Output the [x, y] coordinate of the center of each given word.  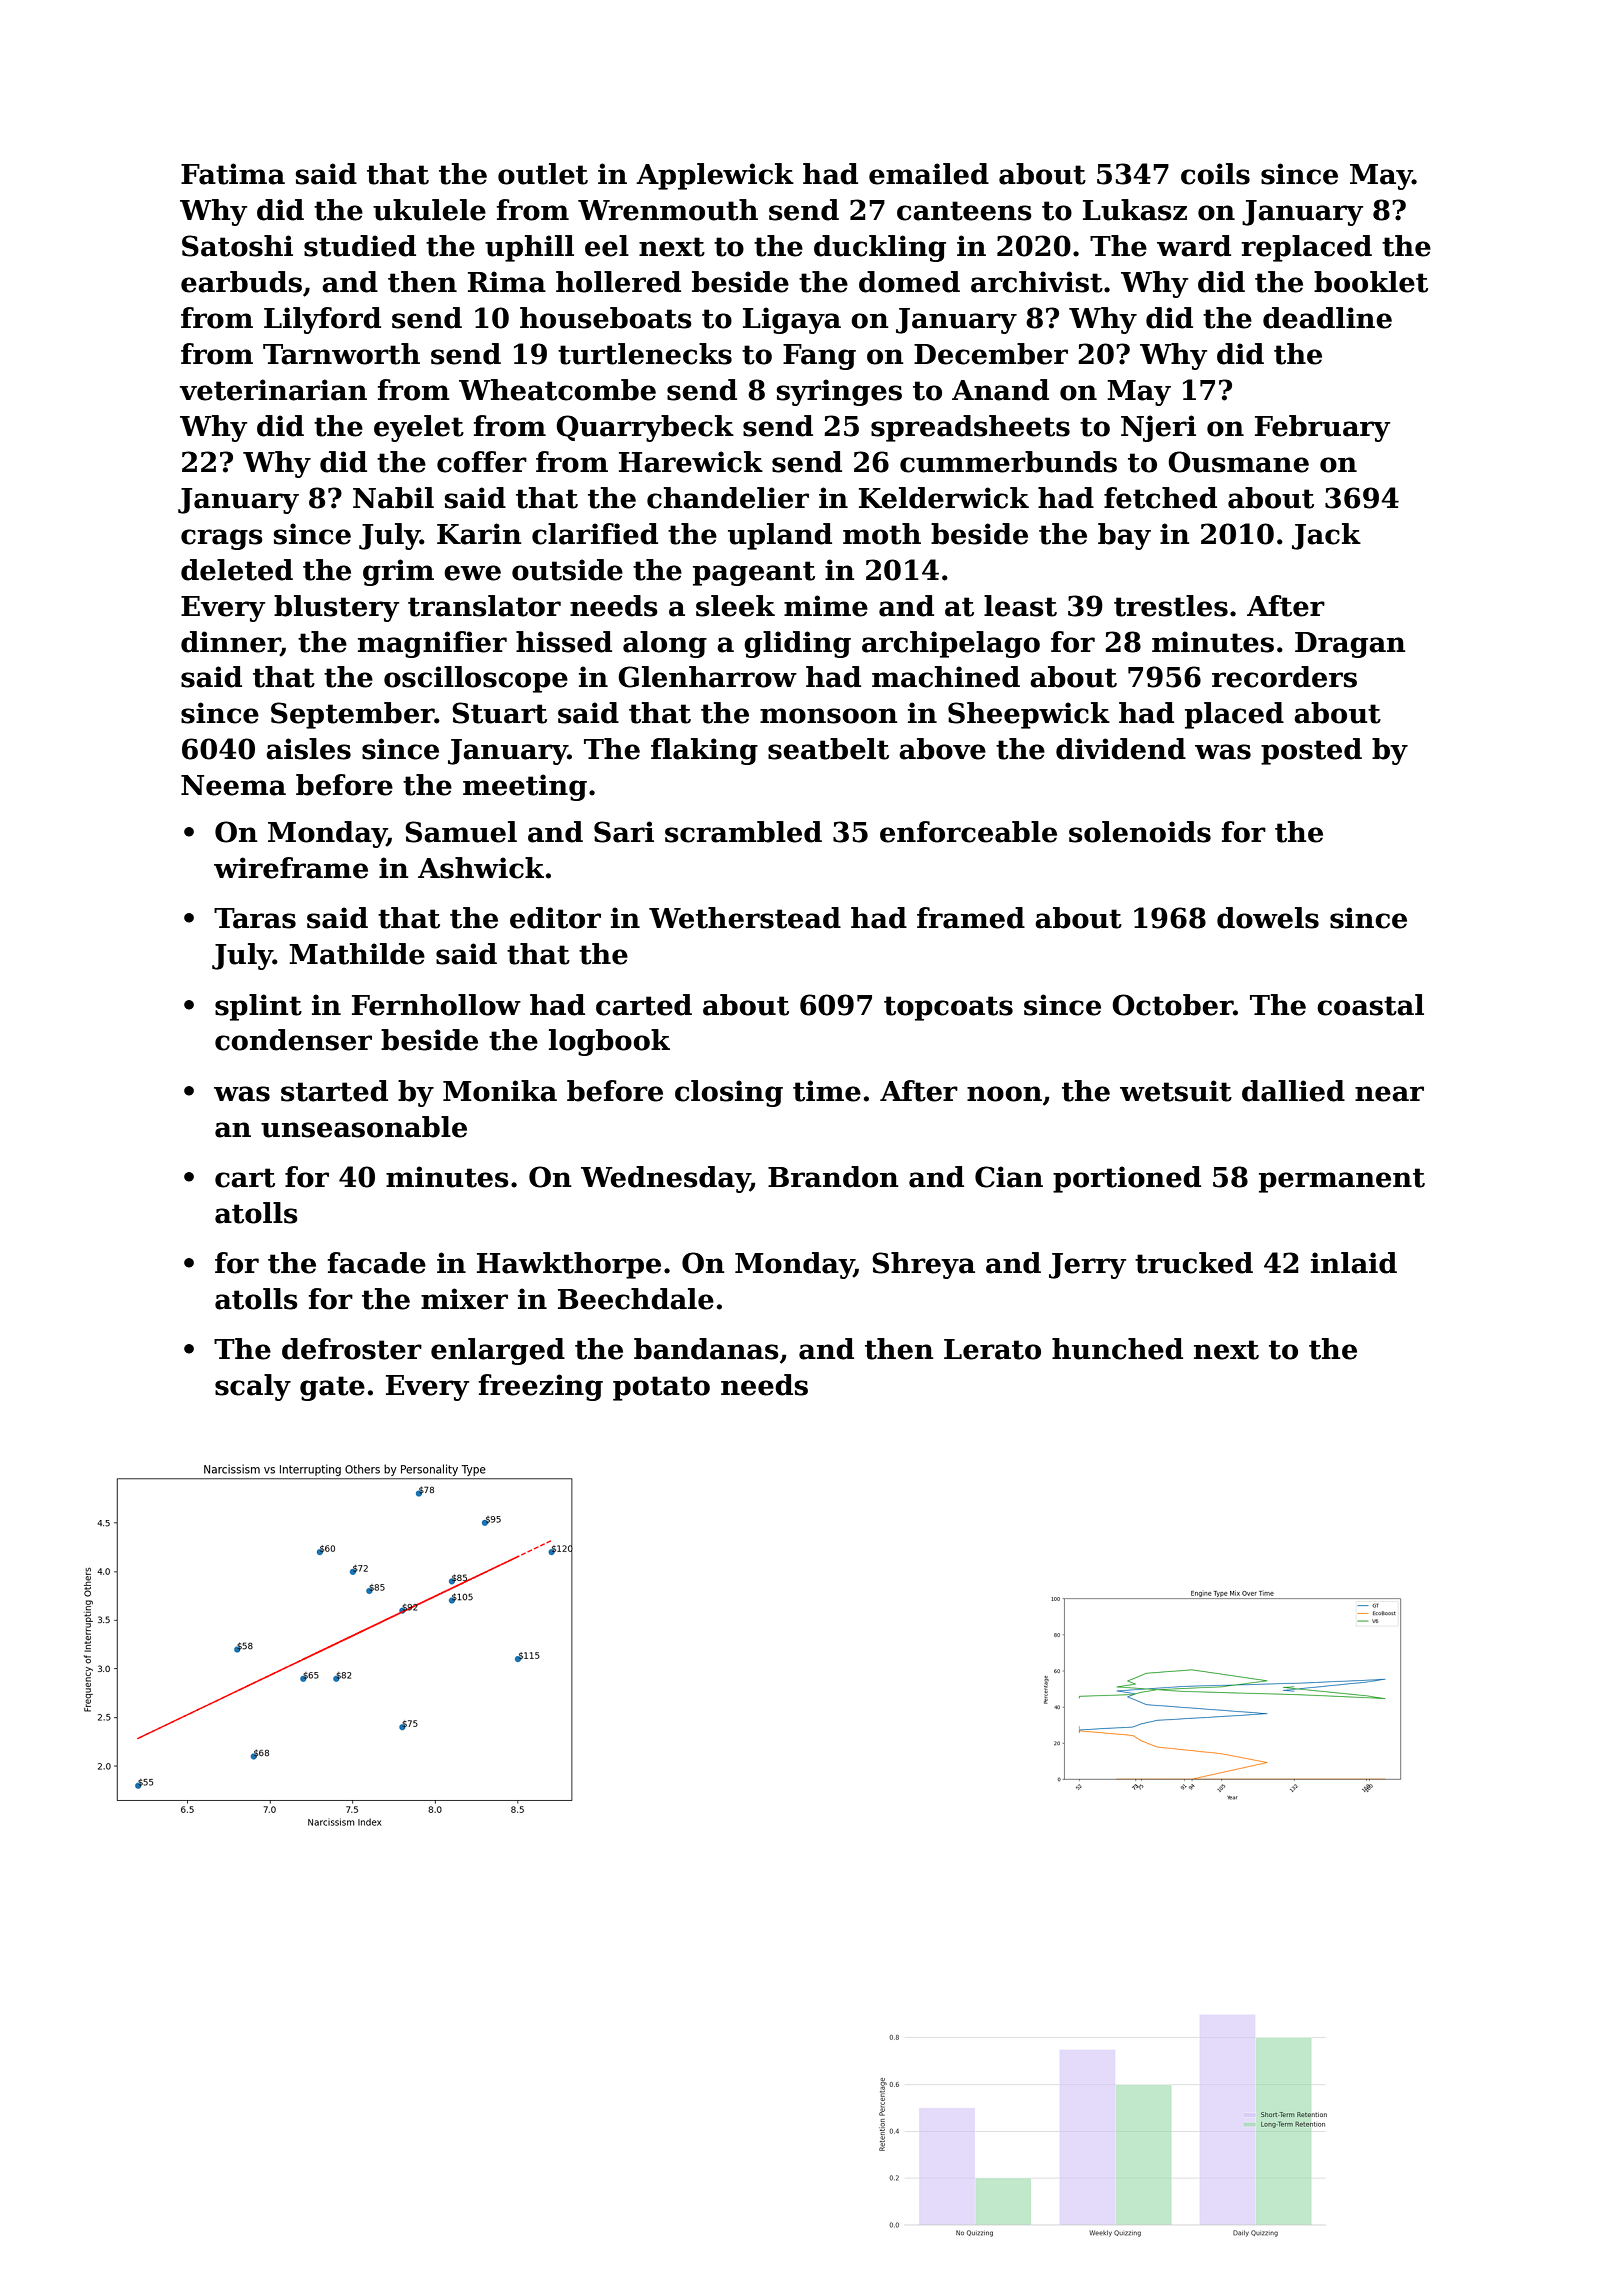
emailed [929, 174]
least [1020, 606]
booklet [1371, 282]
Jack [1326, 536]
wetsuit [1176, 1091]
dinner [231, 642]
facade [376, 1263]
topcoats [948, 1008]
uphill [529, 248]
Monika [500, 1091]
